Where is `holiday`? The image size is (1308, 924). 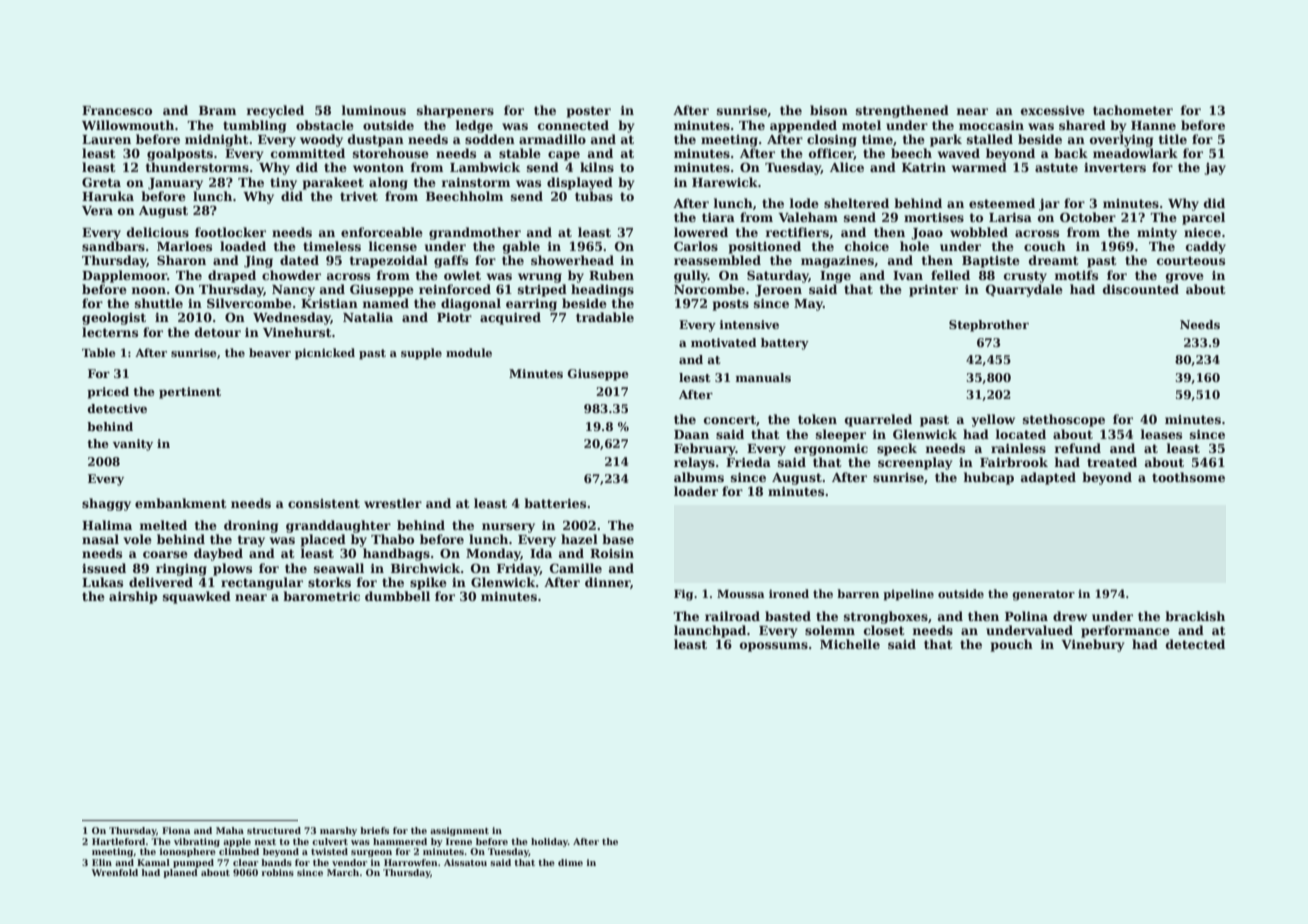
holiday is located at coordinates (549, 842).
